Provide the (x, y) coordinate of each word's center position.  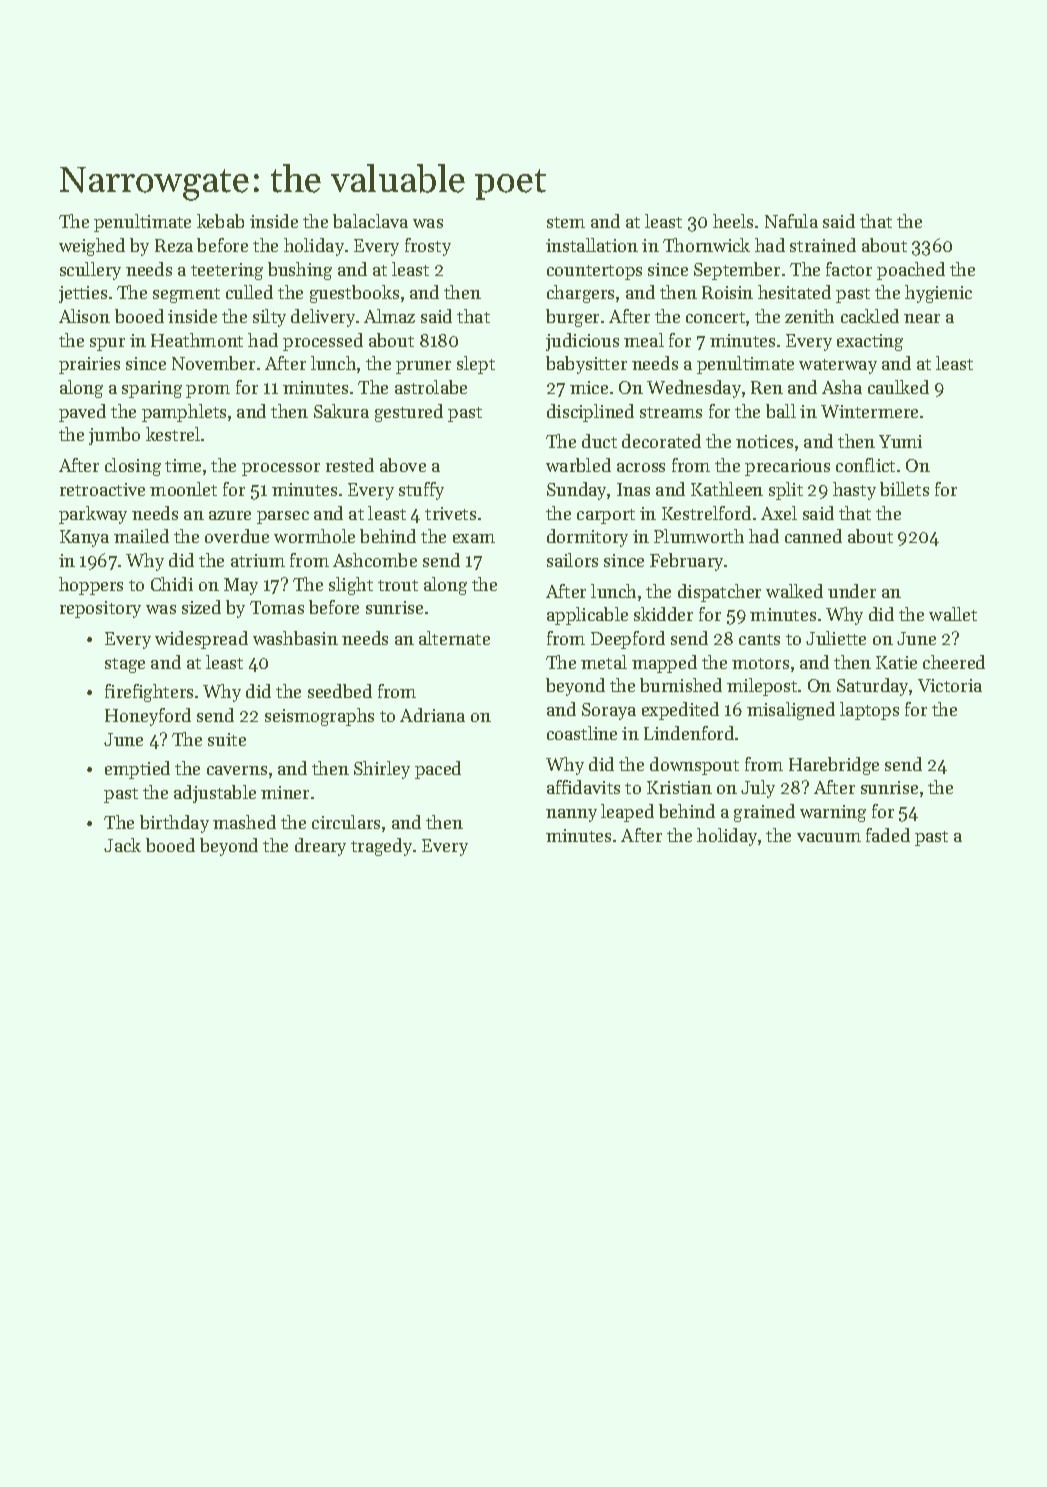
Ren (767, 387)
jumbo (114, 436)
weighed (92, 247)
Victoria (950, 685)
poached (911, 271)
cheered (954, 662)
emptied (137, 770)
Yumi (900, 441)
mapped (664, 664)
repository (100, 609)
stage (125, 665)
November (213, 363)
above (403, 465)
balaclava (370, 221)
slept (476, 365)
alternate (454, 638)
